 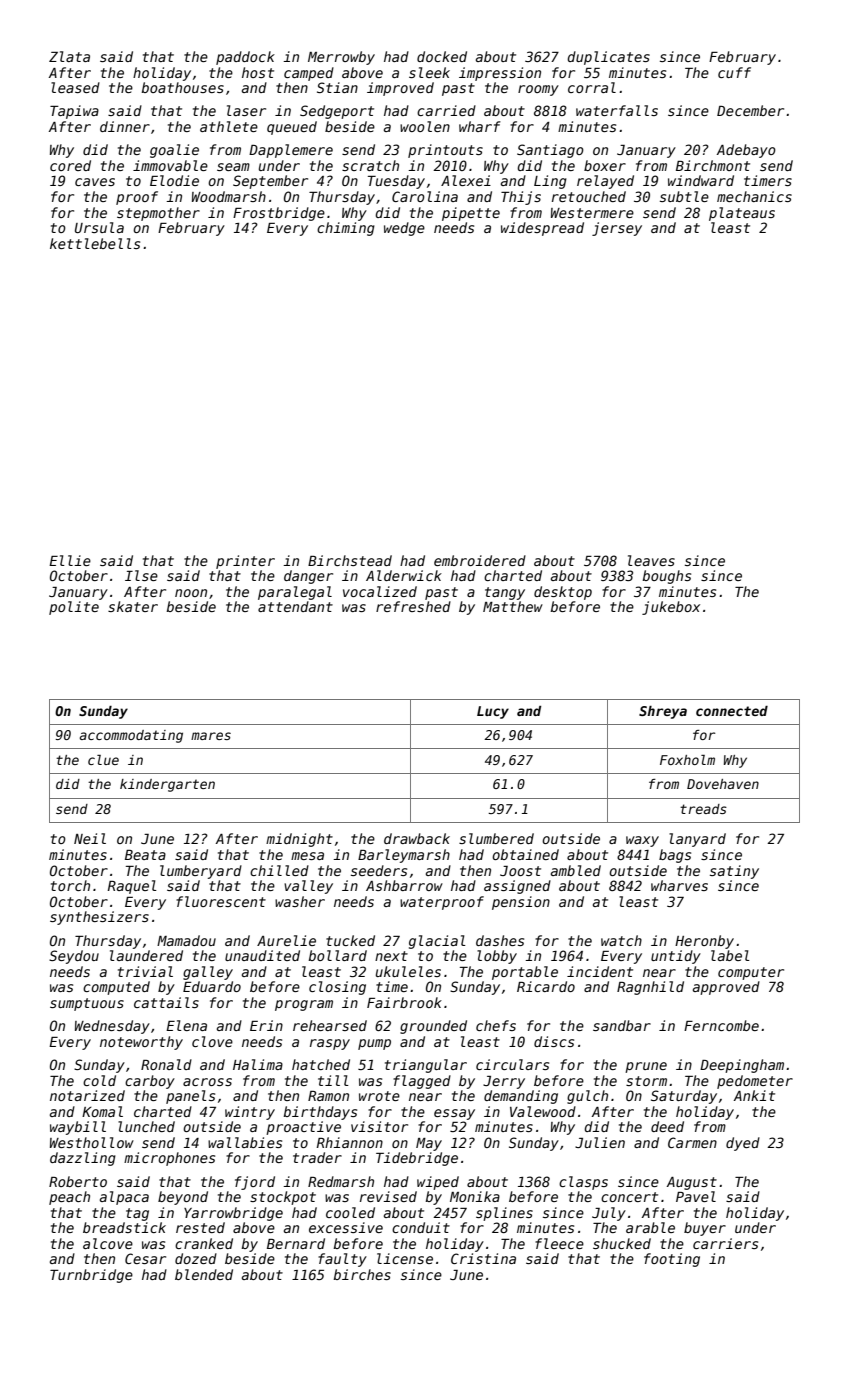 What do you see at coordinates (91, 1276) in the image?
I see `Turnbridge` at bounding box center [91, 1276].
